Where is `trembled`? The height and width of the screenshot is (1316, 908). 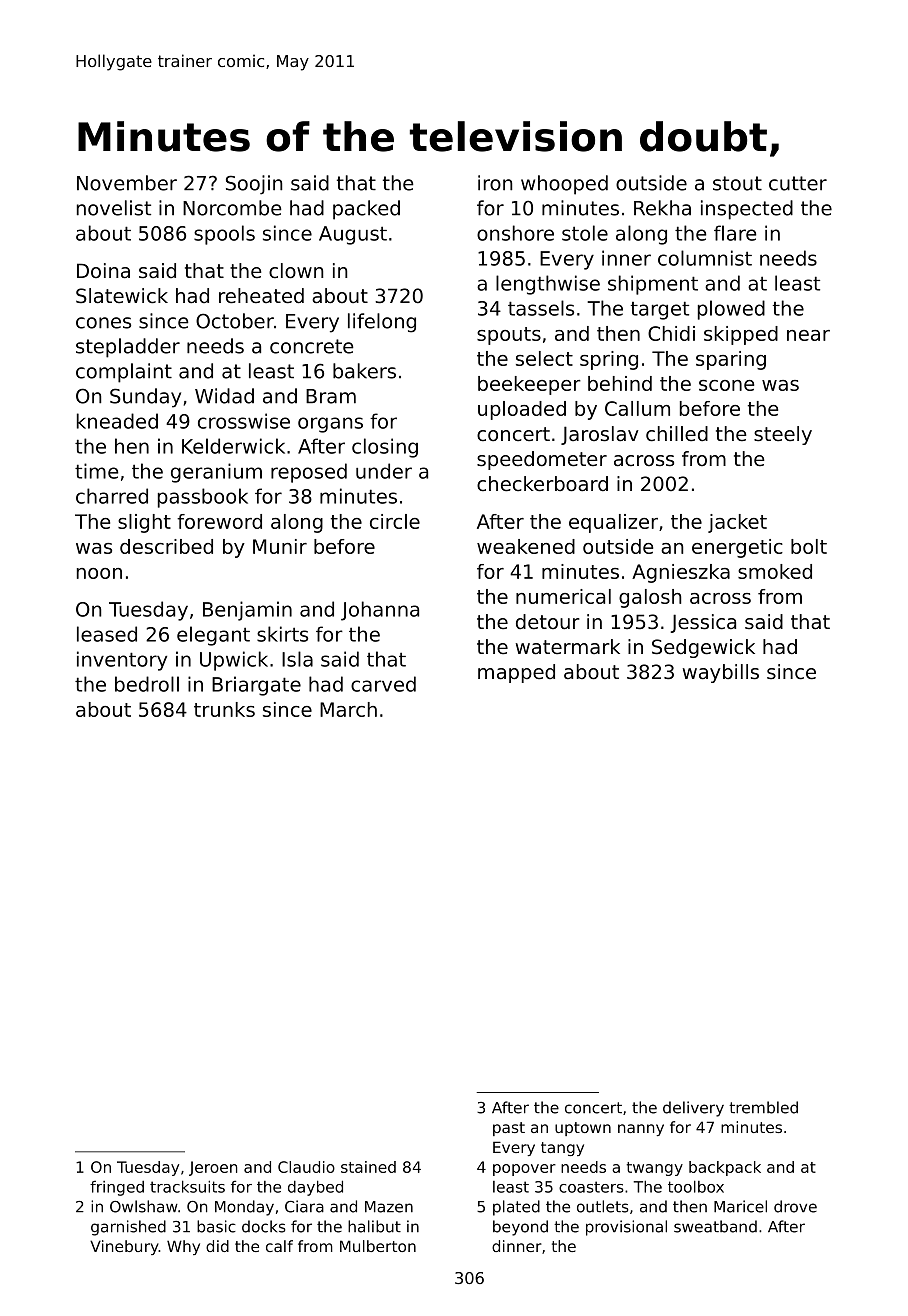 trembled is located at coordinates (763, 1107).
